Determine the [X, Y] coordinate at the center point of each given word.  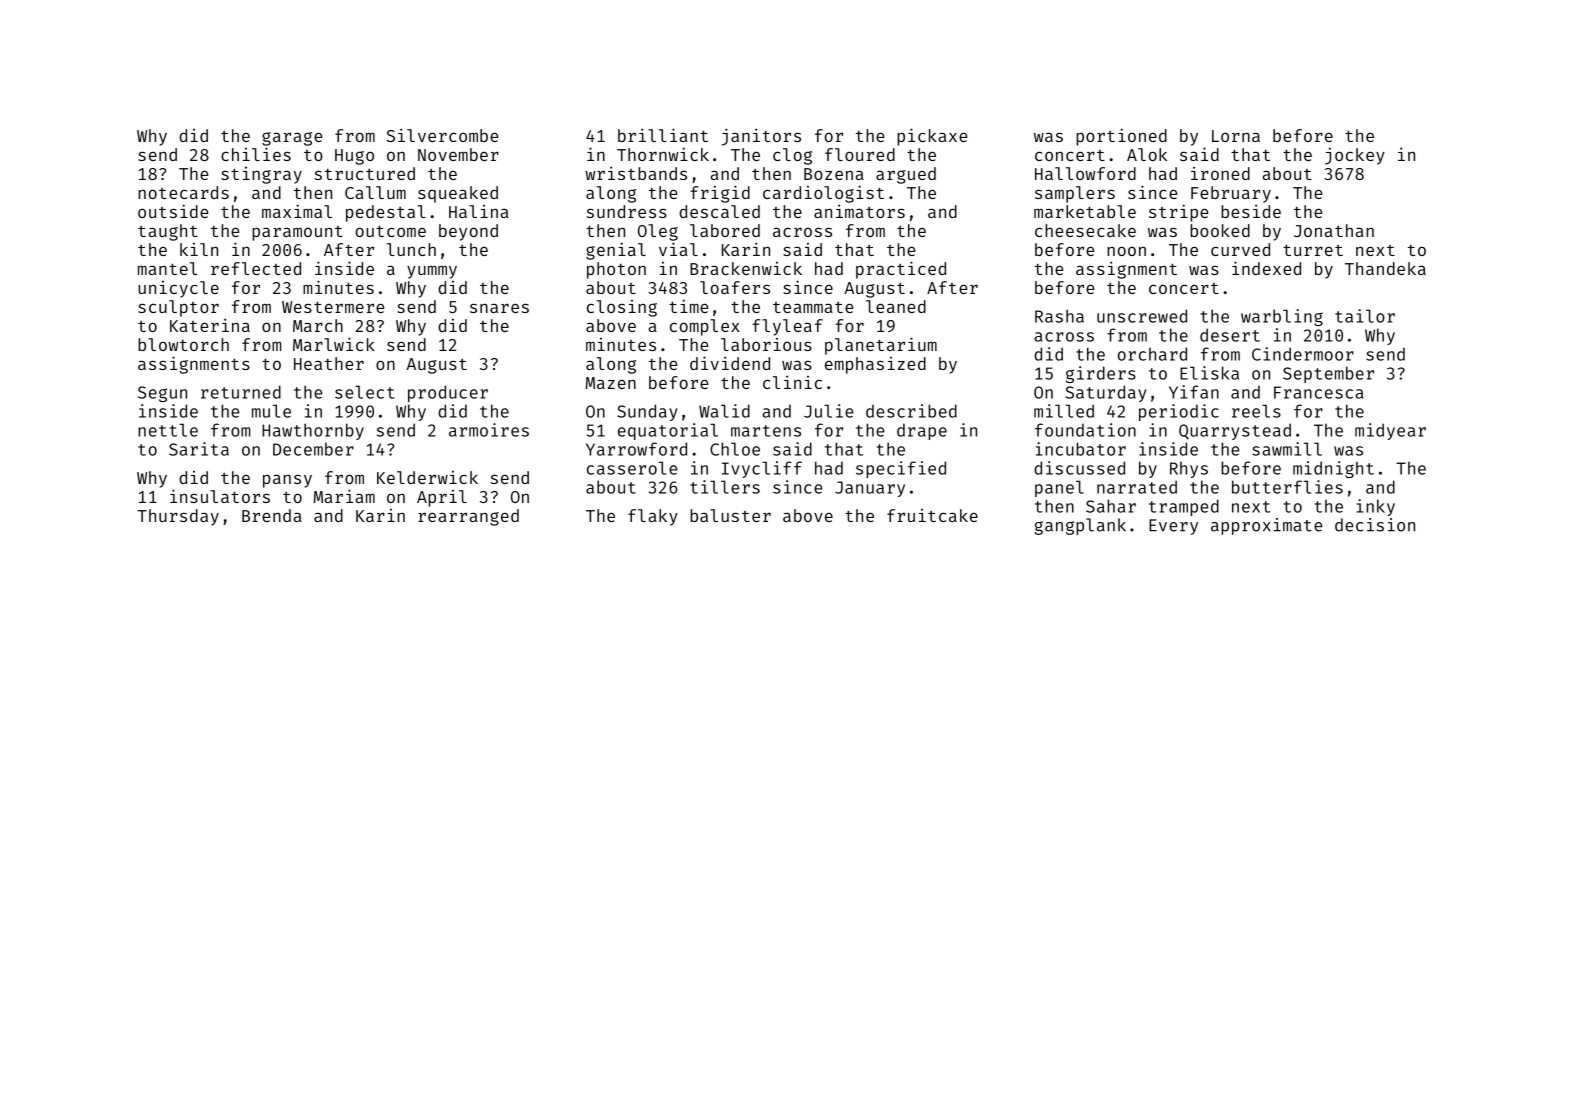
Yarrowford [636, 449]
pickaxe [932, 137]
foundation [1085, 430]
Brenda [272, 515]
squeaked [458, 194]
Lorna [1236, 136]
